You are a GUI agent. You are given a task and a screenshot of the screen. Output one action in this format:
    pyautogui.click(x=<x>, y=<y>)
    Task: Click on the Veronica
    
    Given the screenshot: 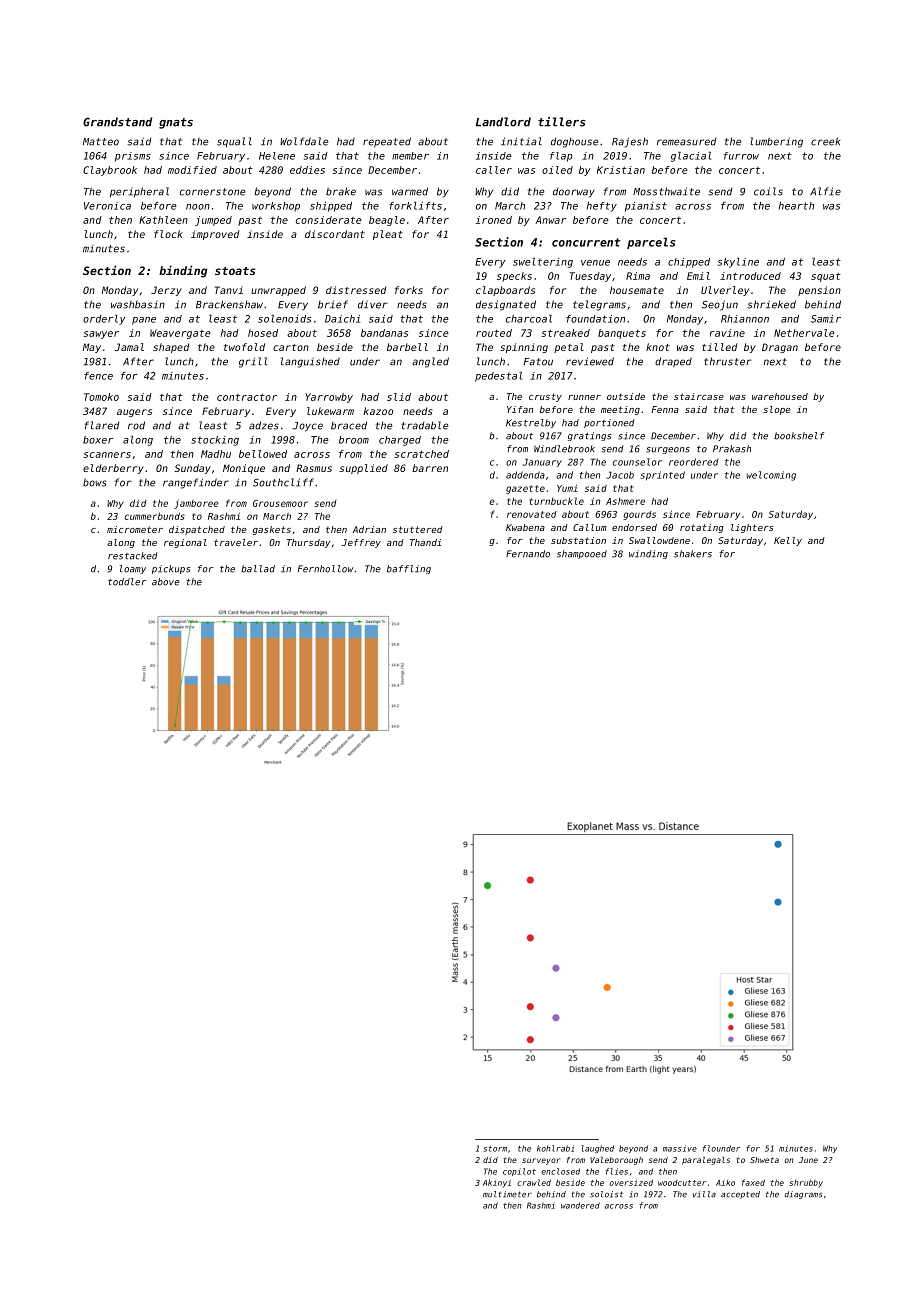 What is the action you would take?
    pyautogui.click(x=107, y=206)
